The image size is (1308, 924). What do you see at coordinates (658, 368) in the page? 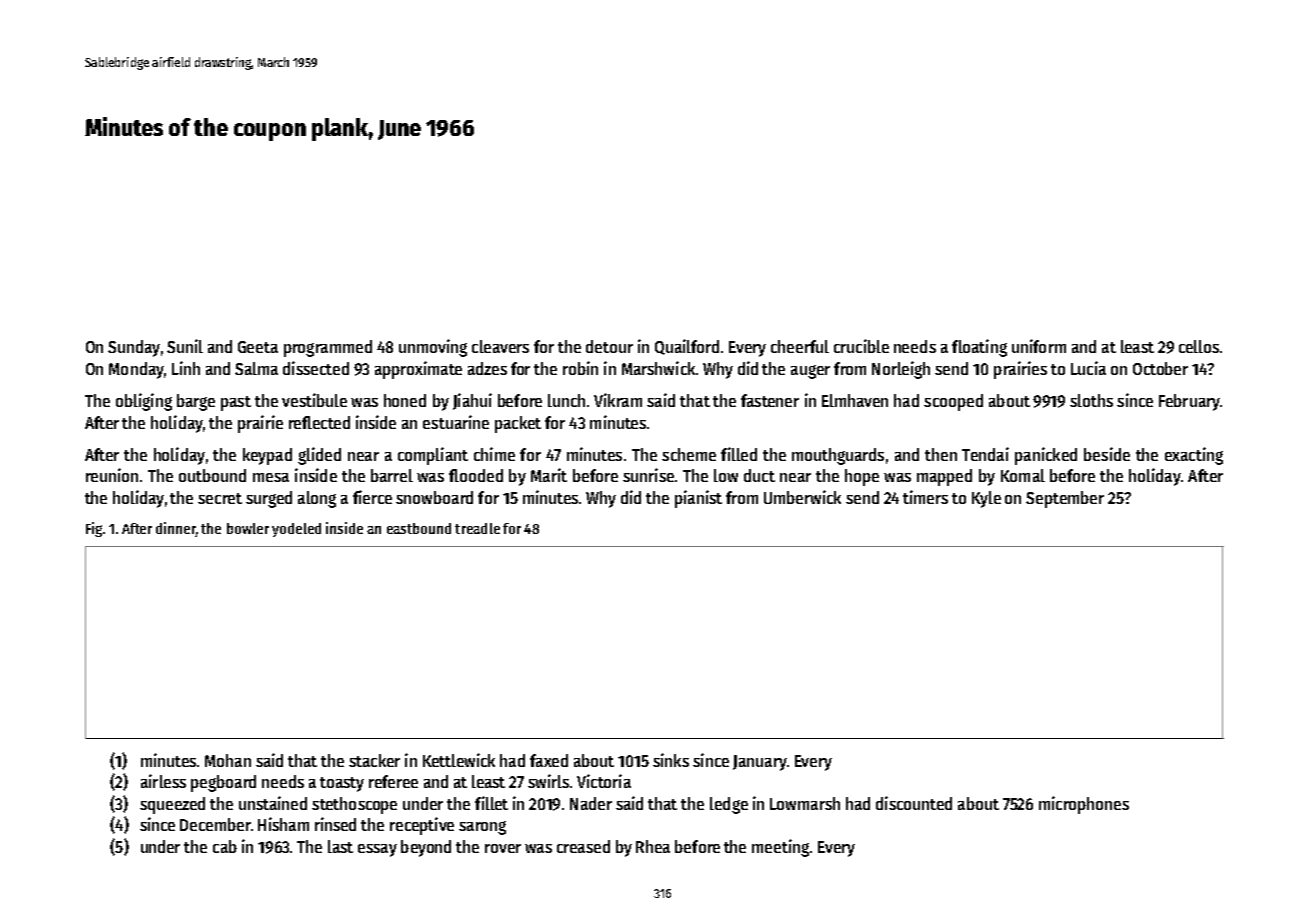
I see `Marshwick` at bounding box center [658, 368].
